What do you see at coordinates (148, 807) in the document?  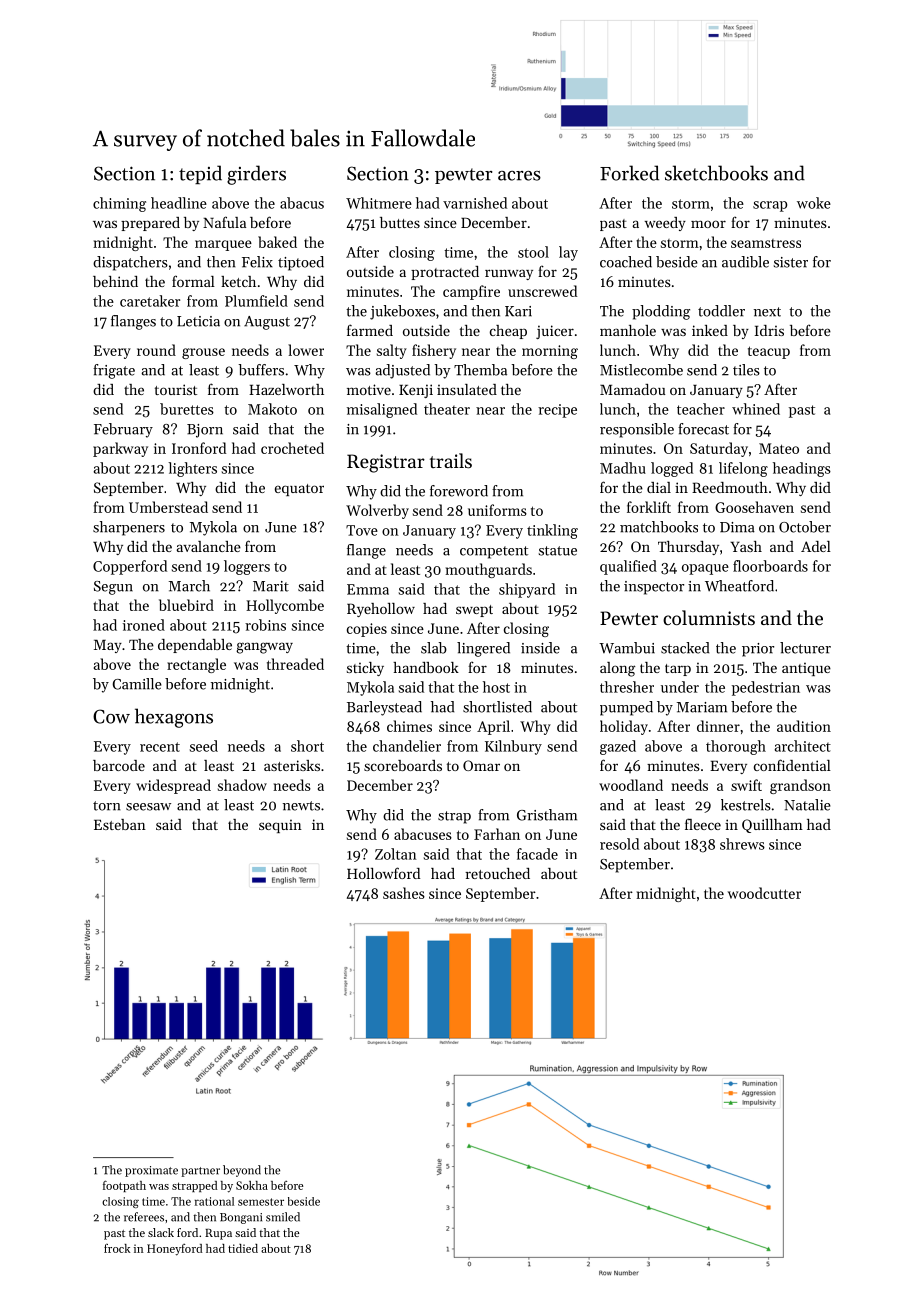 I see `seesaw` at bounding box center [148, 807].
